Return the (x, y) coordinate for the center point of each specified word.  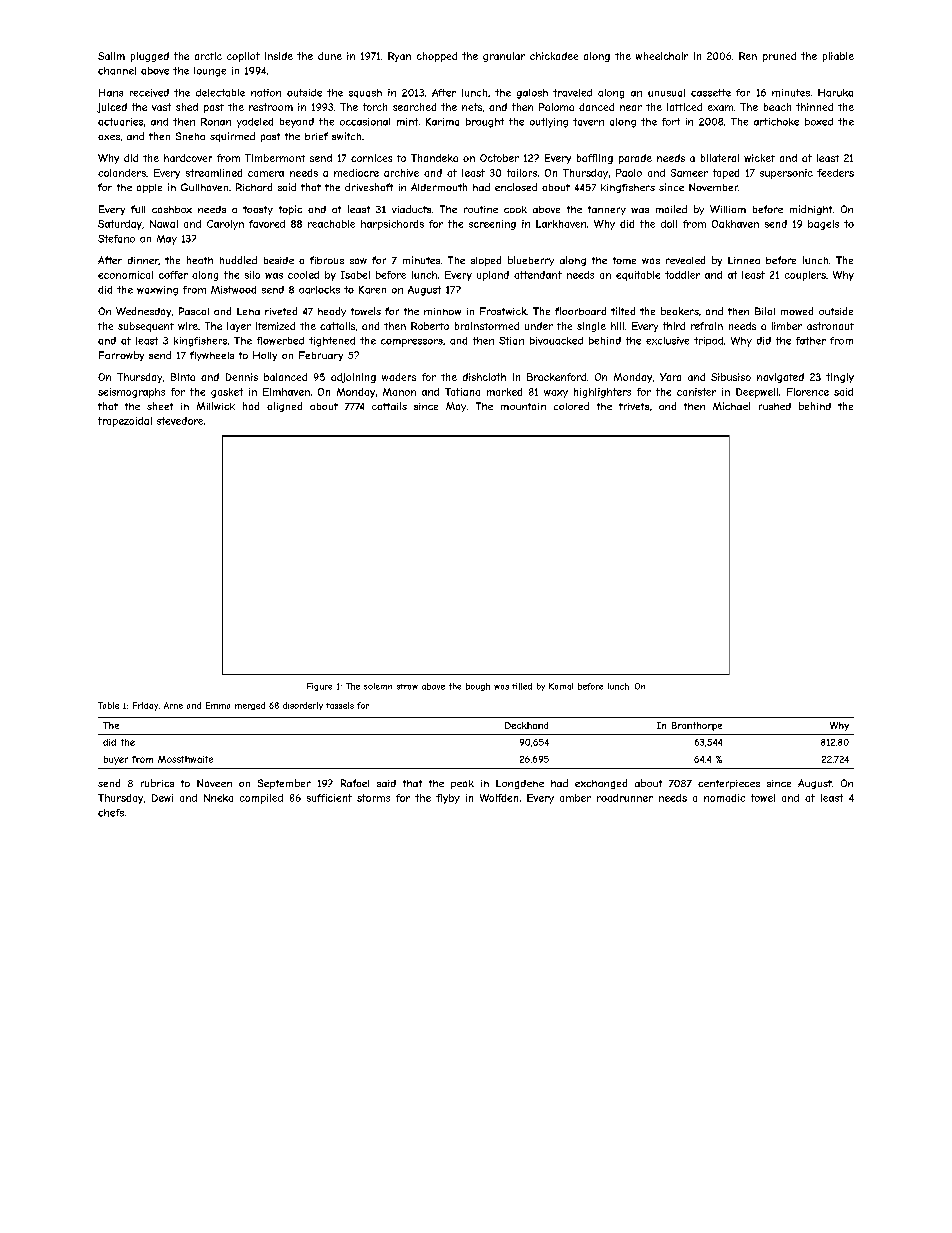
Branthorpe (697, 726)
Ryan (399, 57)
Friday (145, 706)
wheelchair (662, 56)
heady (332, 312)
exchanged (601, 784)
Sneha (190, 136)
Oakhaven (735, 224)
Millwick (216, 406)
